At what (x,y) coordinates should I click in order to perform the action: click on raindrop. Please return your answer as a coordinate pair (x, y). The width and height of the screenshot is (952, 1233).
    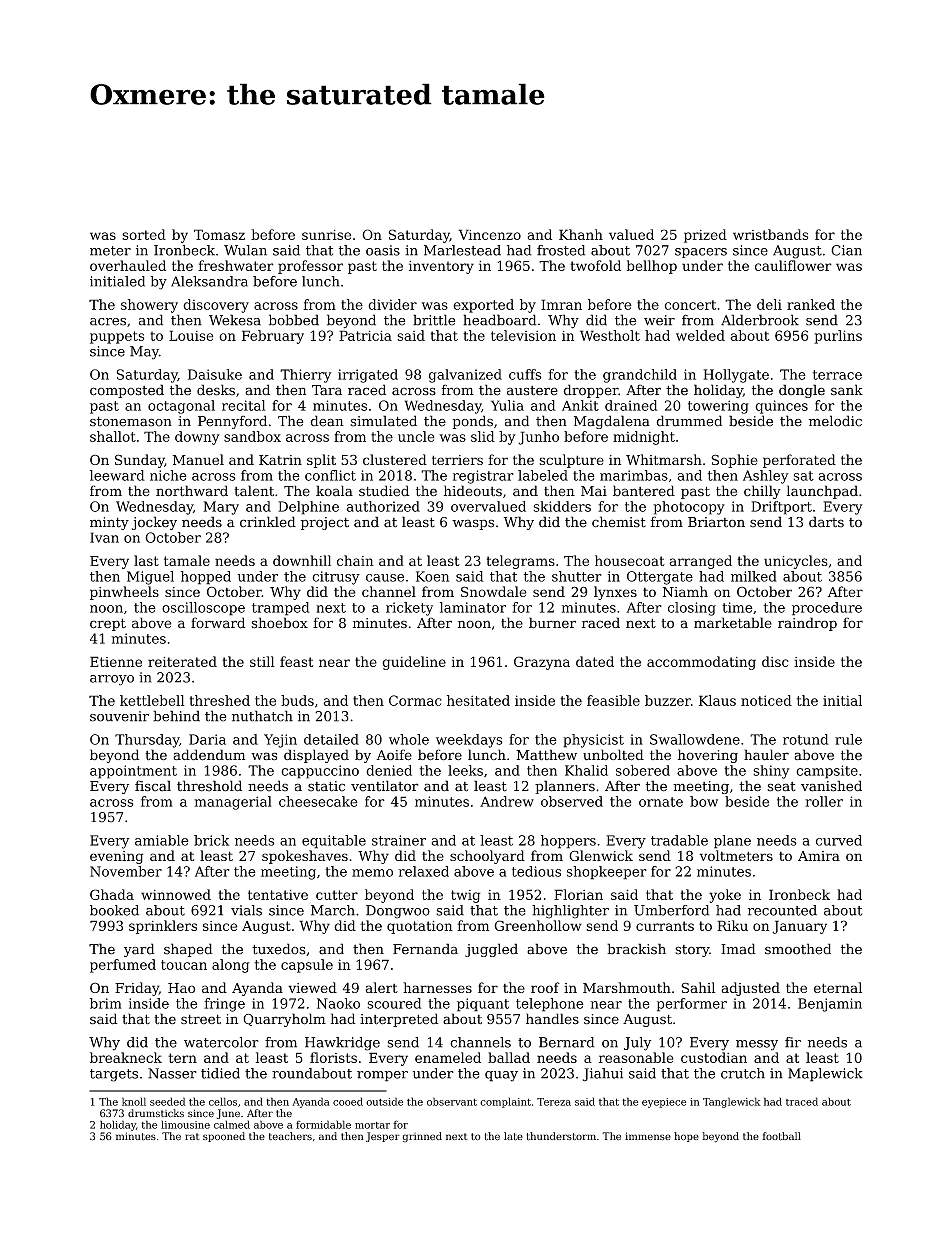
    Looking at the image, I should click on (807, 624).
